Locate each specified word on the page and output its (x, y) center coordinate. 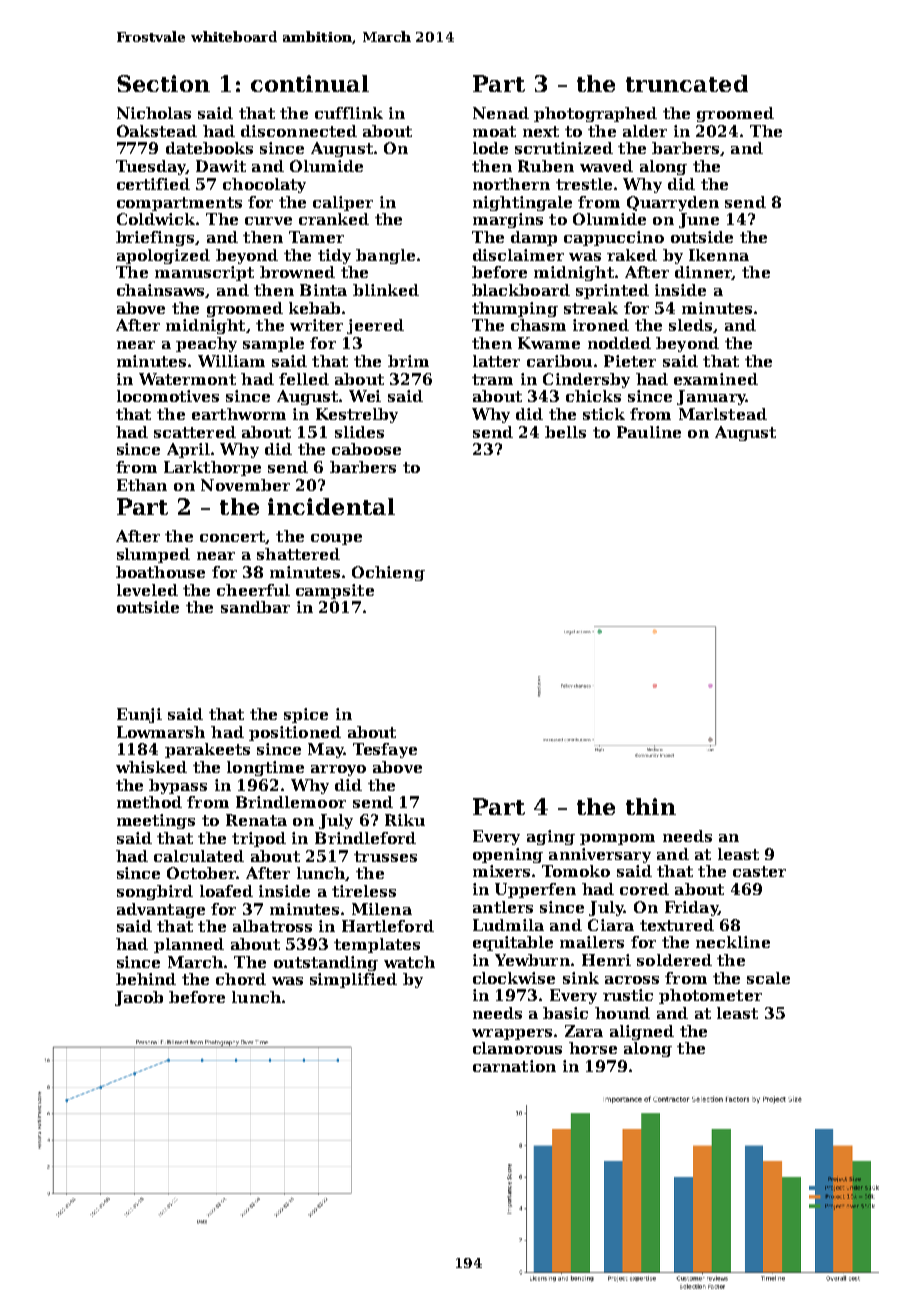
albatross (272, 926)
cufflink (349, 113)
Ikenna (719, 255)
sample (273, 344)
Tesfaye (385, 750)
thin (651, 806)
